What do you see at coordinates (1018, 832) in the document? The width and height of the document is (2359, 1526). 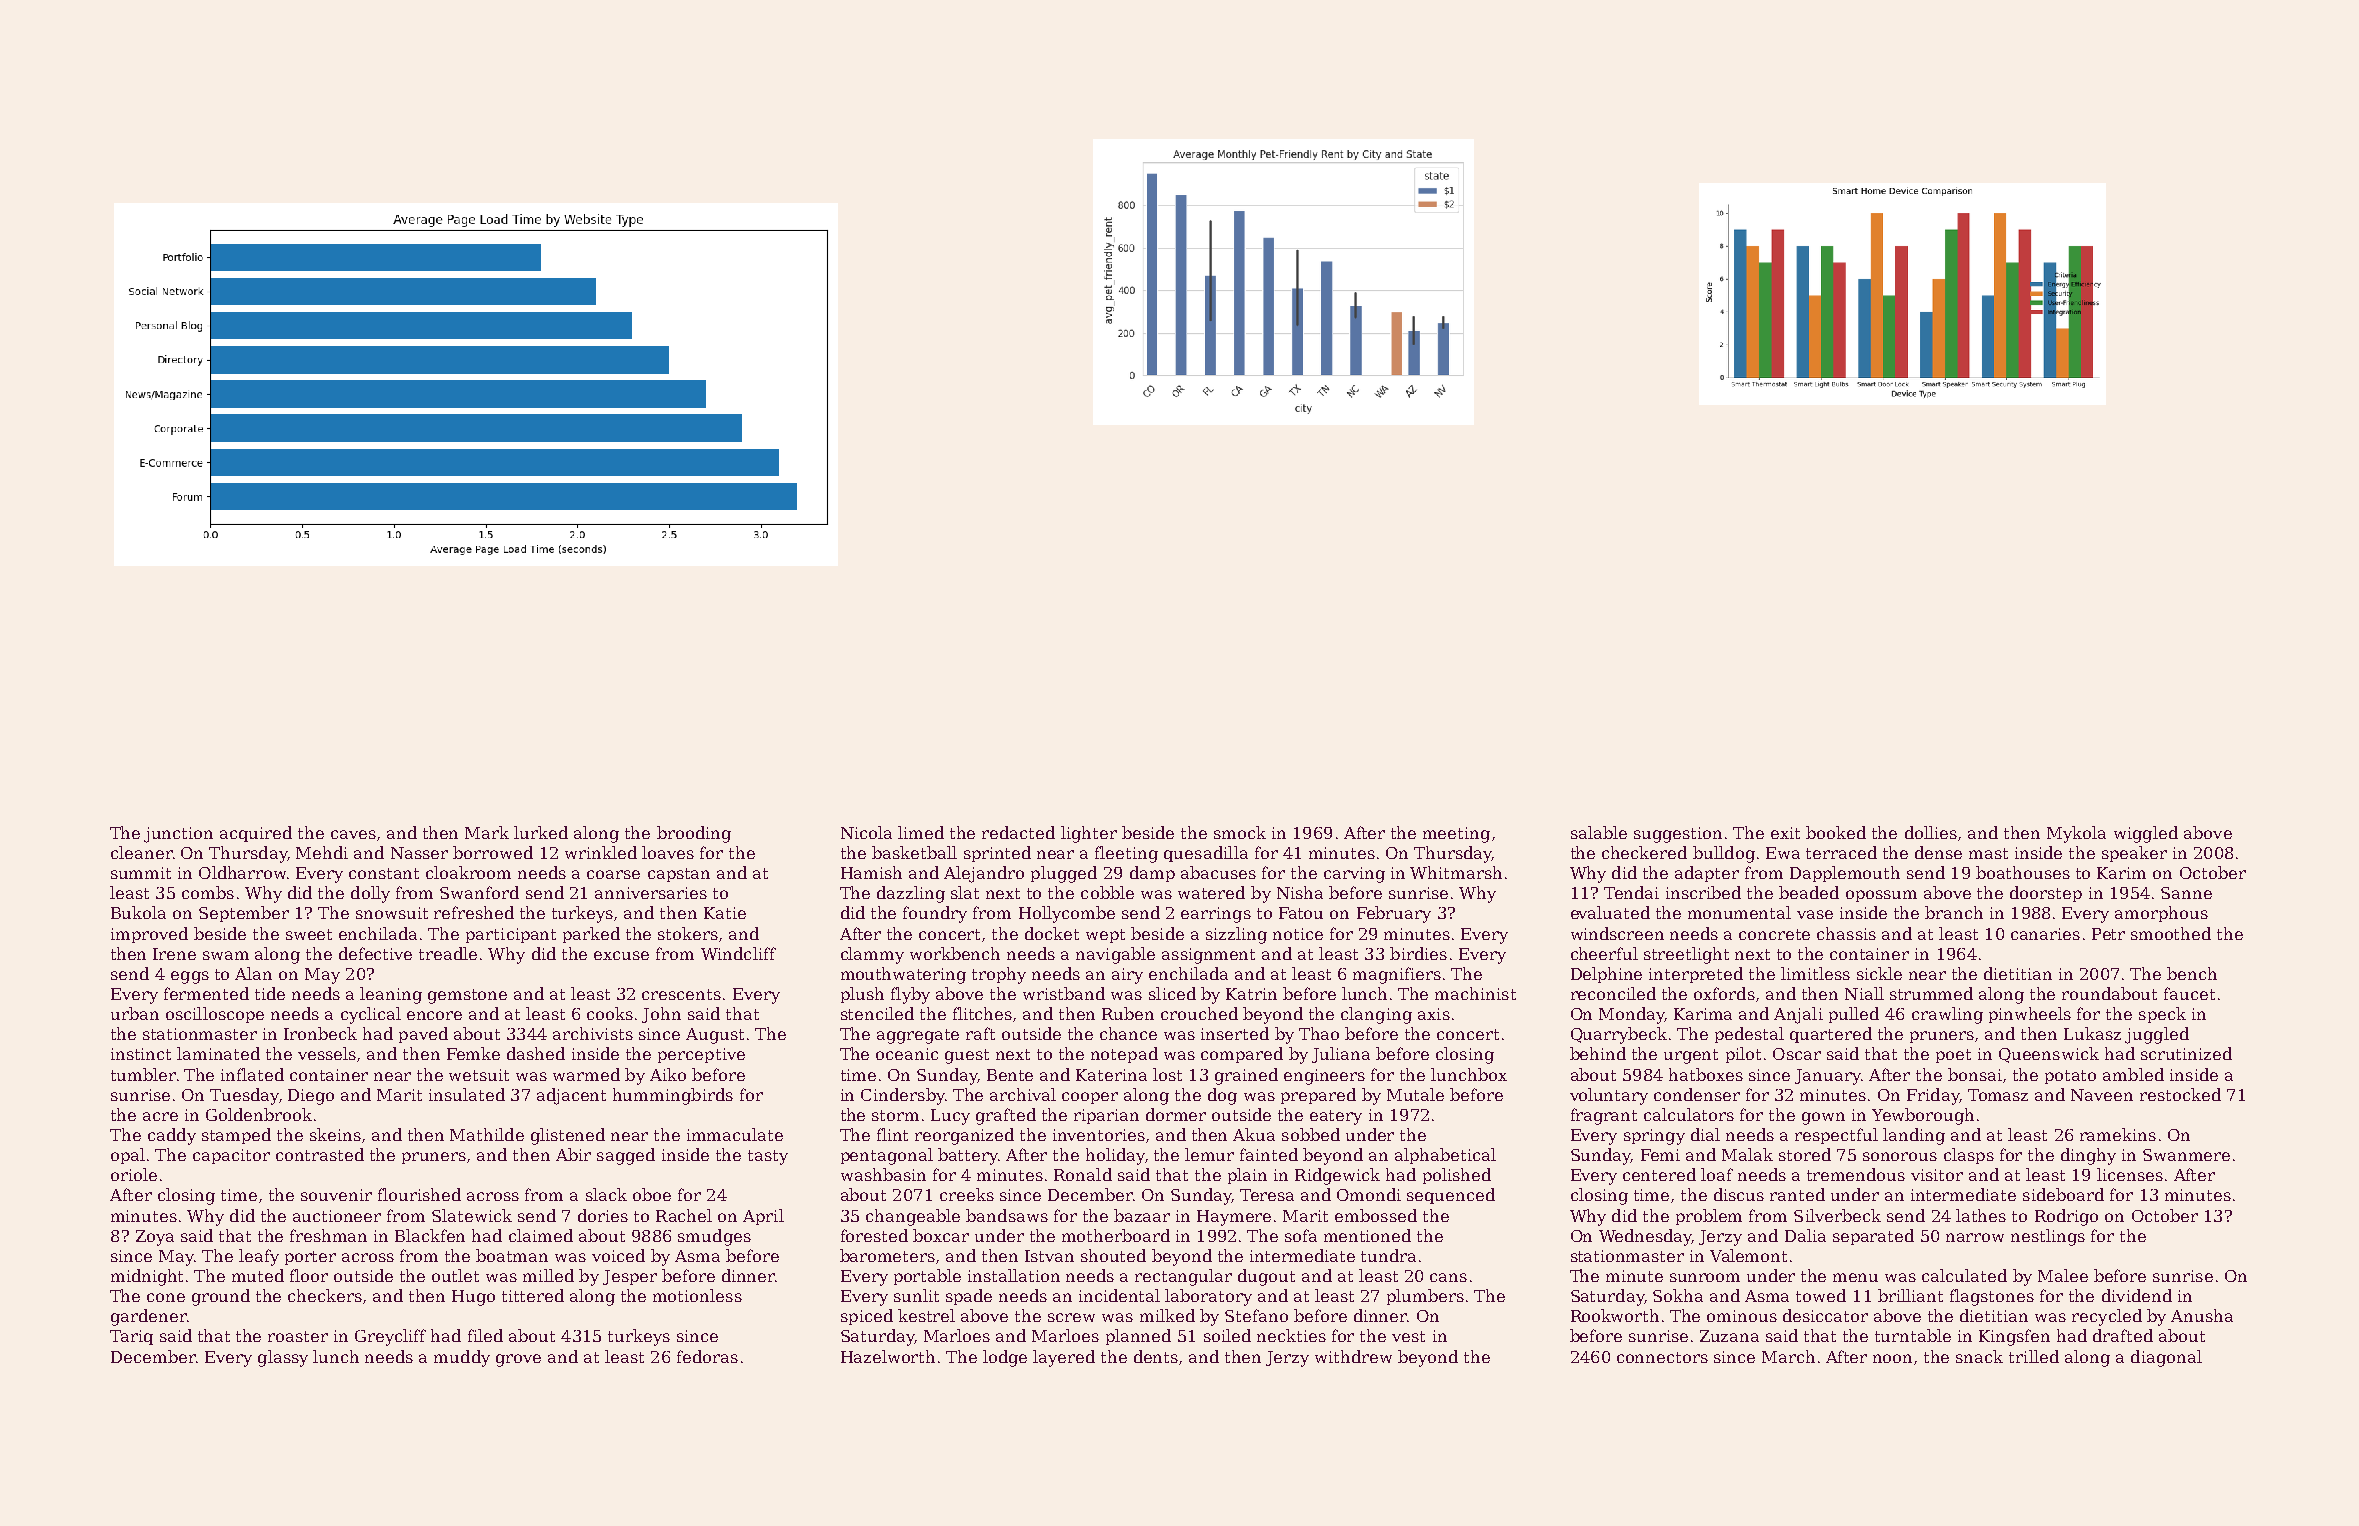 I see `redacted` at bounding box center [1018, 832].
